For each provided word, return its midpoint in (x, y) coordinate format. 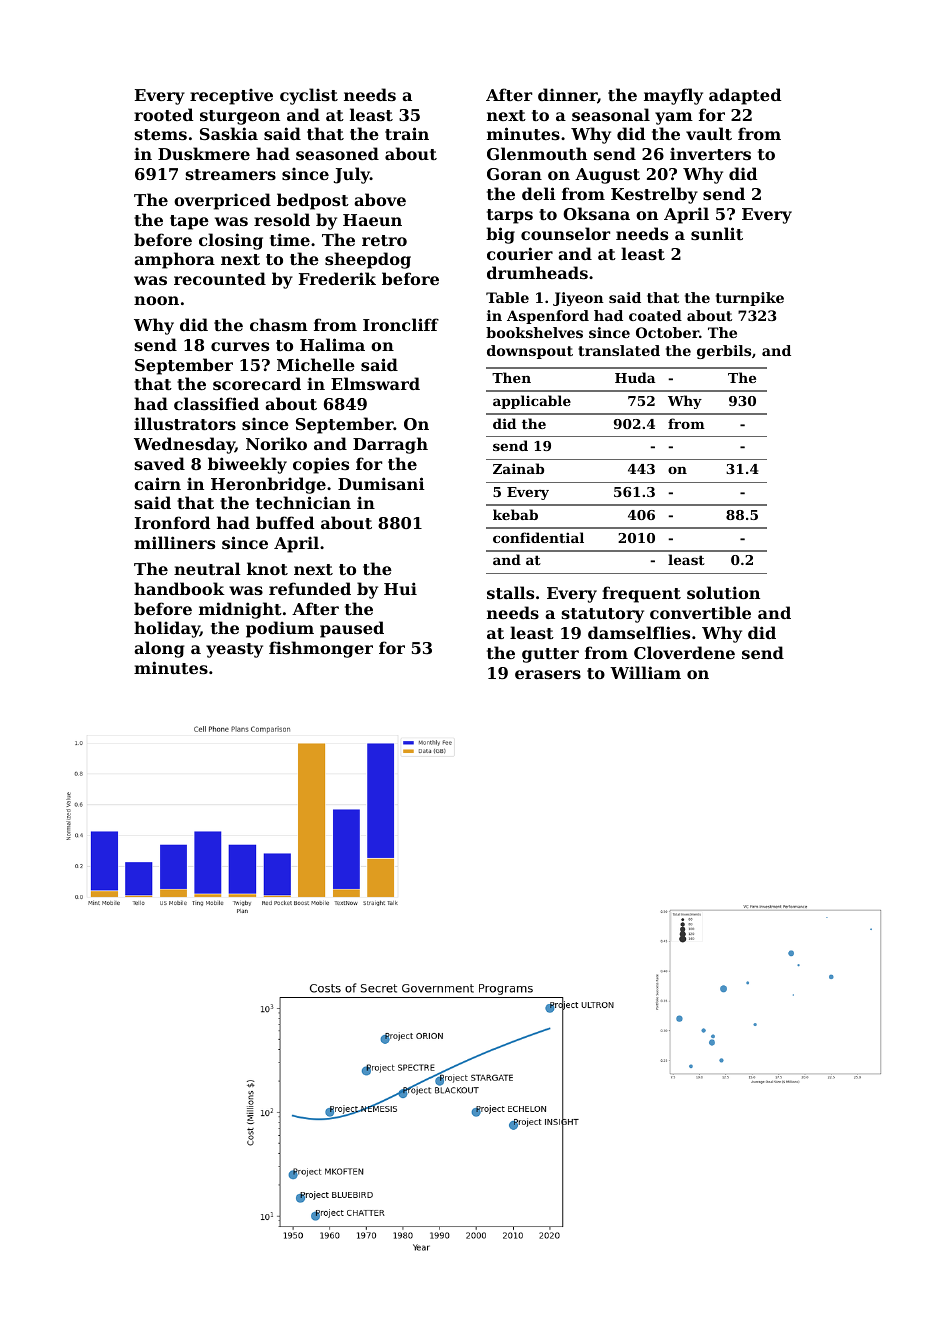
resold (282, 219)
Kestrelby (654, 195)
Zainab (518, 468)
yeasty (234, 650)
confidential (538, 537)
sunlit (717, 233)
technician (303, 502)
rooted (163, 114)
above (380, 199)
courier (520, 253)
